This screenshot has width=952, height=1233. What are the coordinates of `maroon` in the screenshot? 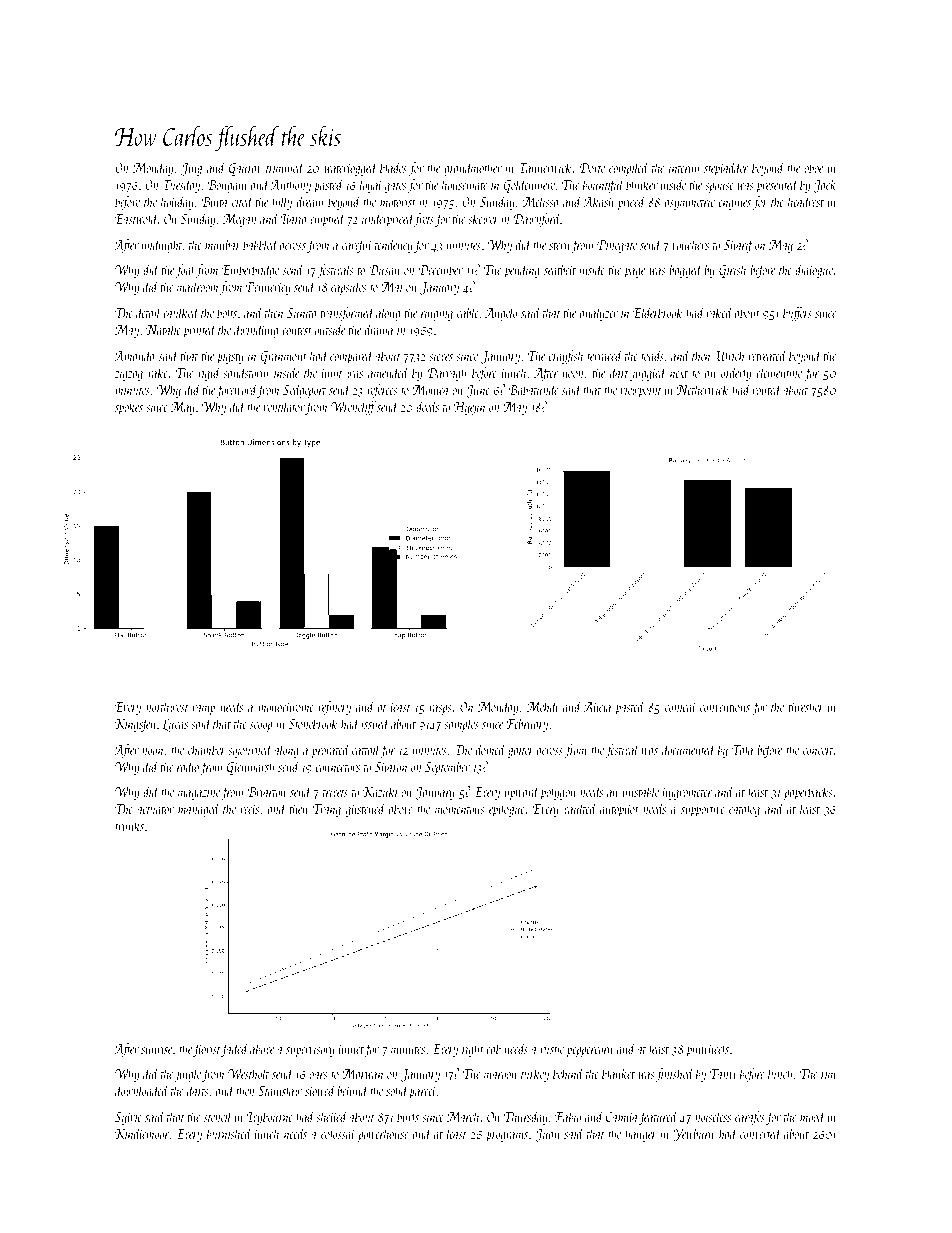 It's located at (500, 1075).
